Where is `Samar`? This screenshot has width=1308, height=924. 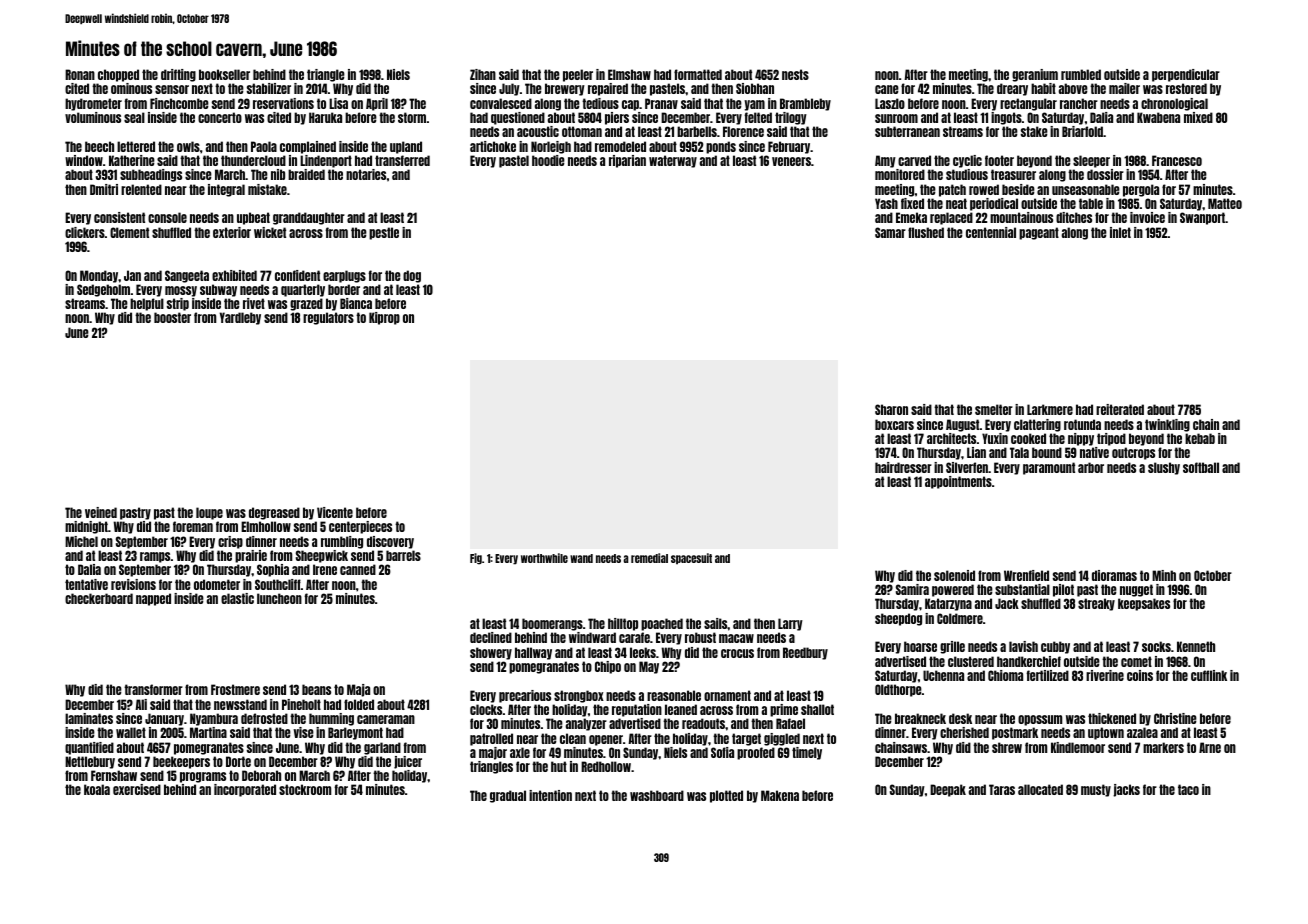 Samar is located at coordinates (890, 232).
